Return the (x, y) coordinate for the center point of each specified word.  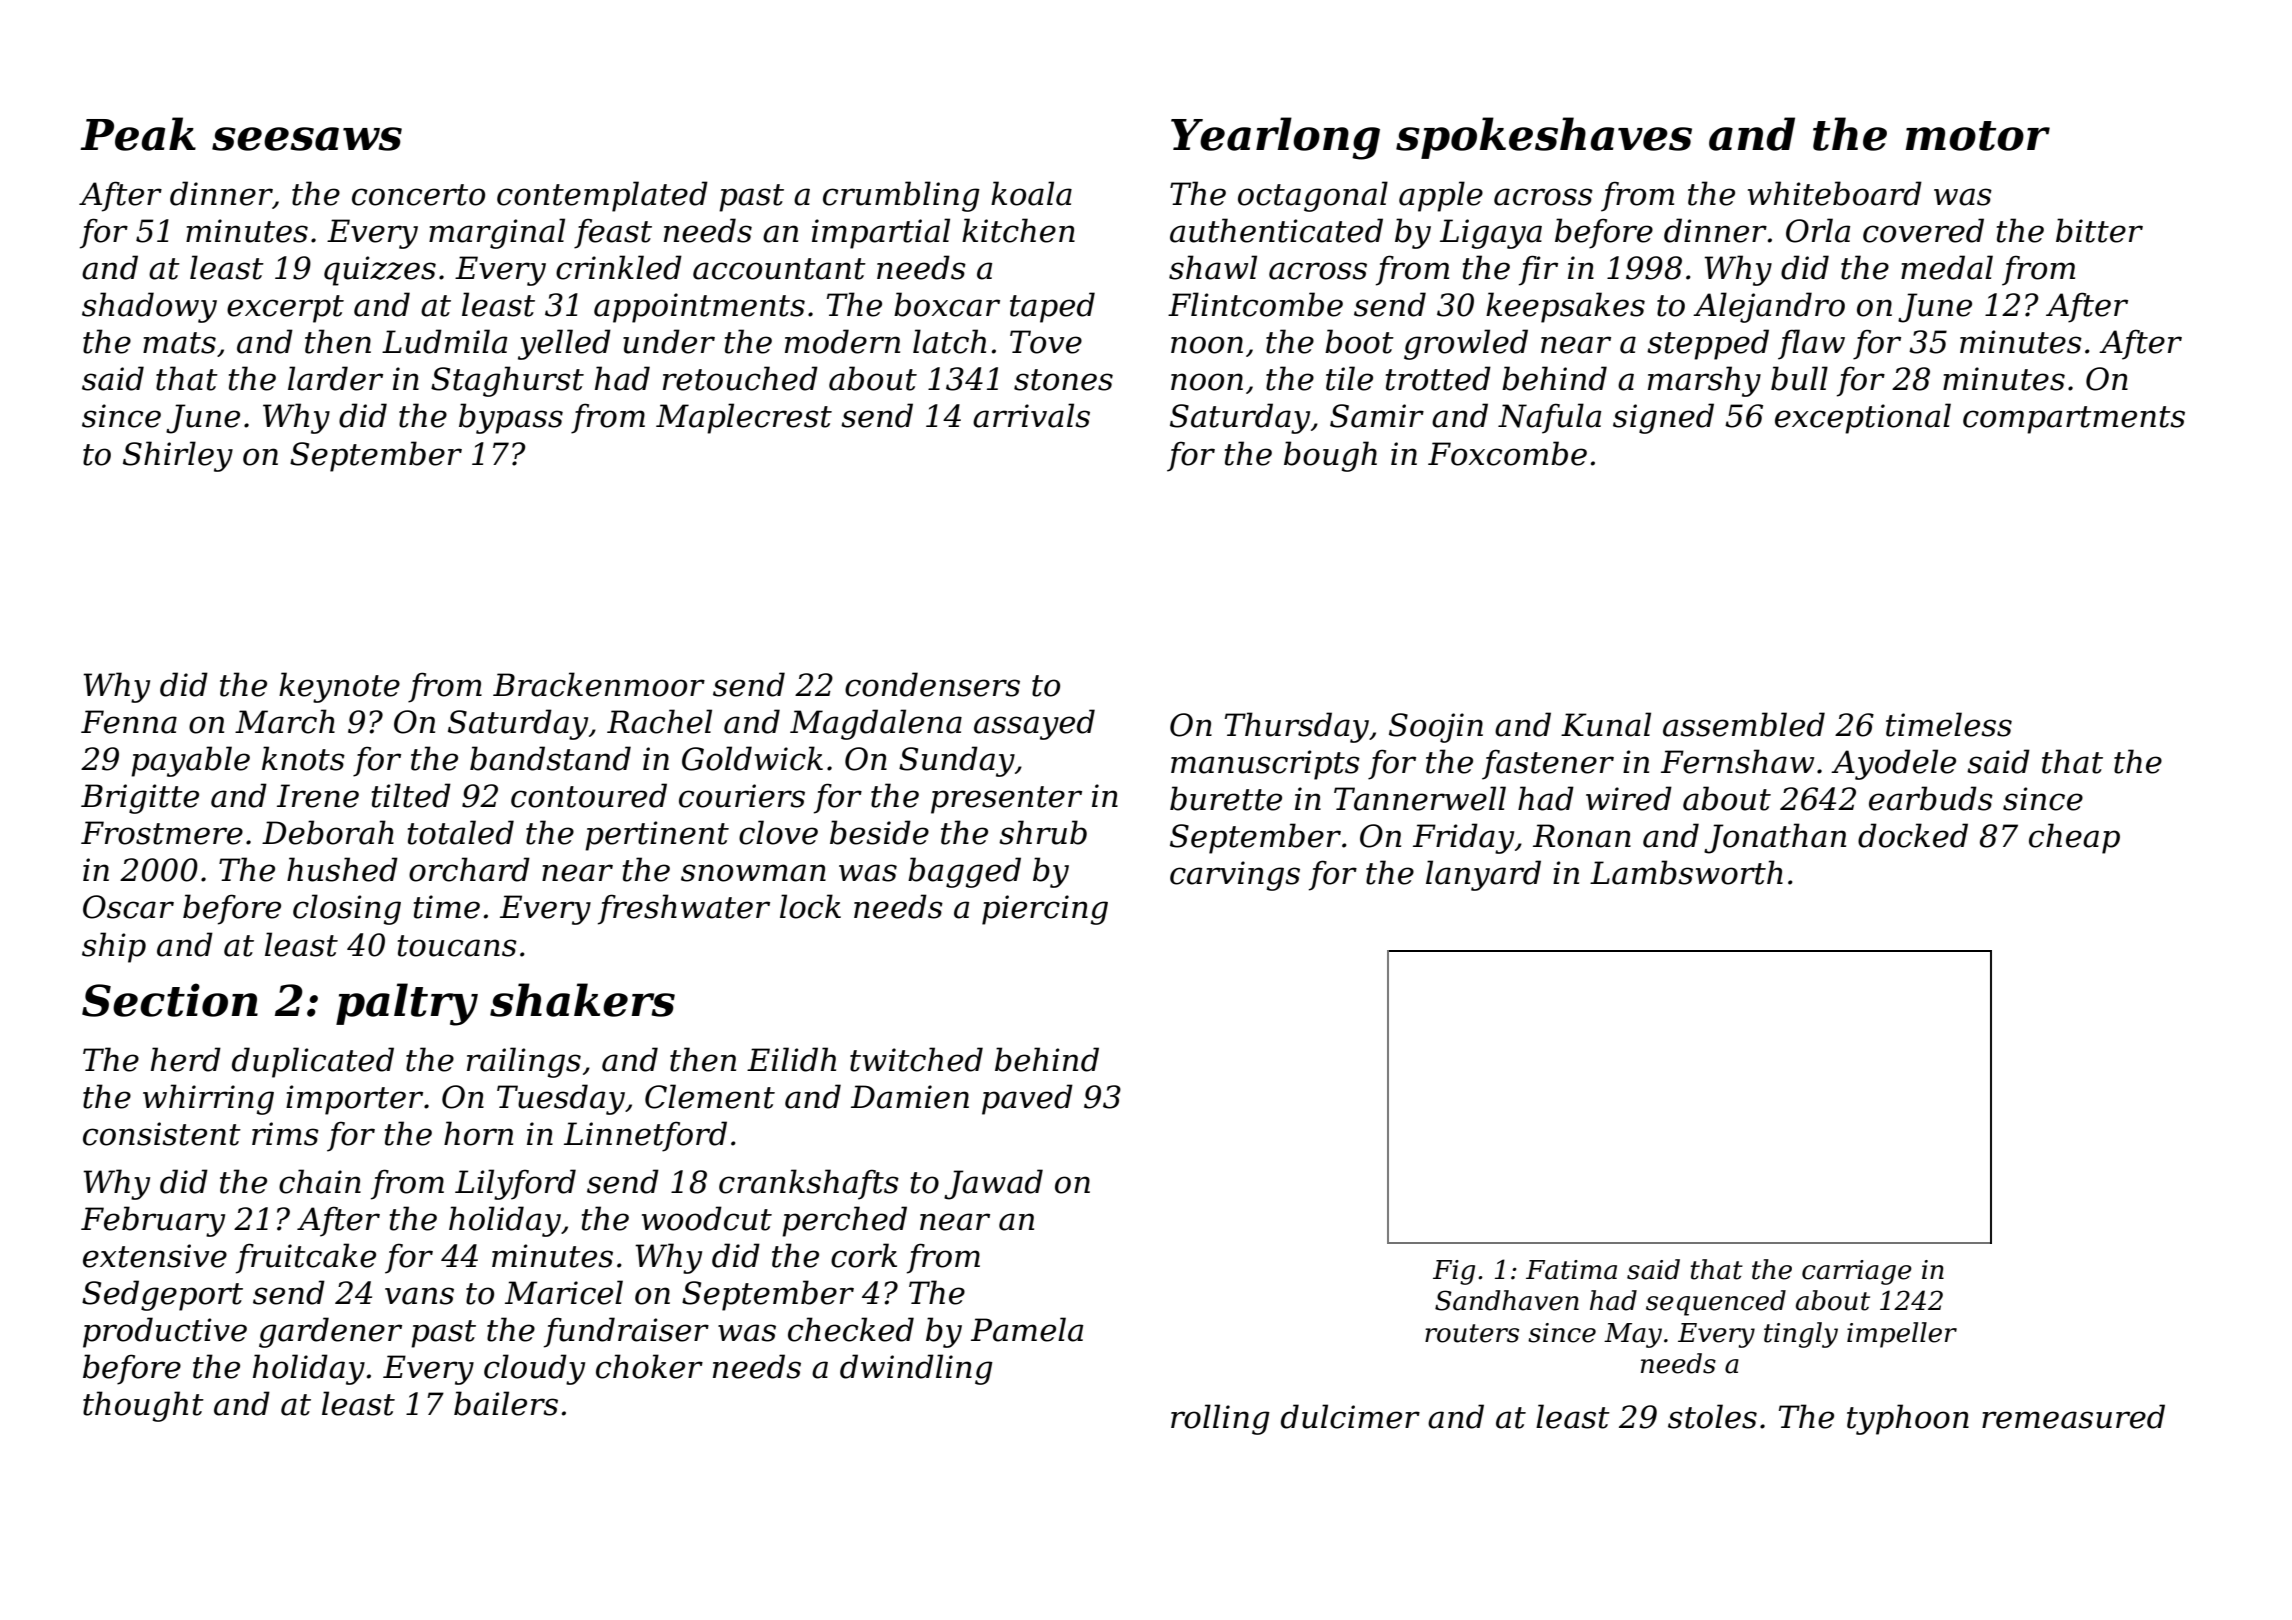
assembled (1744, 724)
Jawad (993, 1184)
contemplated (602, 196)
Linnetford (645, 1136)
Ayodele (1893, 764)
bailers (506, 1403)
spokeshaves (1544, 138)
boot (1359, 341)
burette (1226, 798)
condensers (932, 684)
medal (1947, 267)
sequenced (1716, 1303)
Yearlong (1275, 138)
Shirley (178, 456)
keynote (339, 687)
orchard (469, 869)
